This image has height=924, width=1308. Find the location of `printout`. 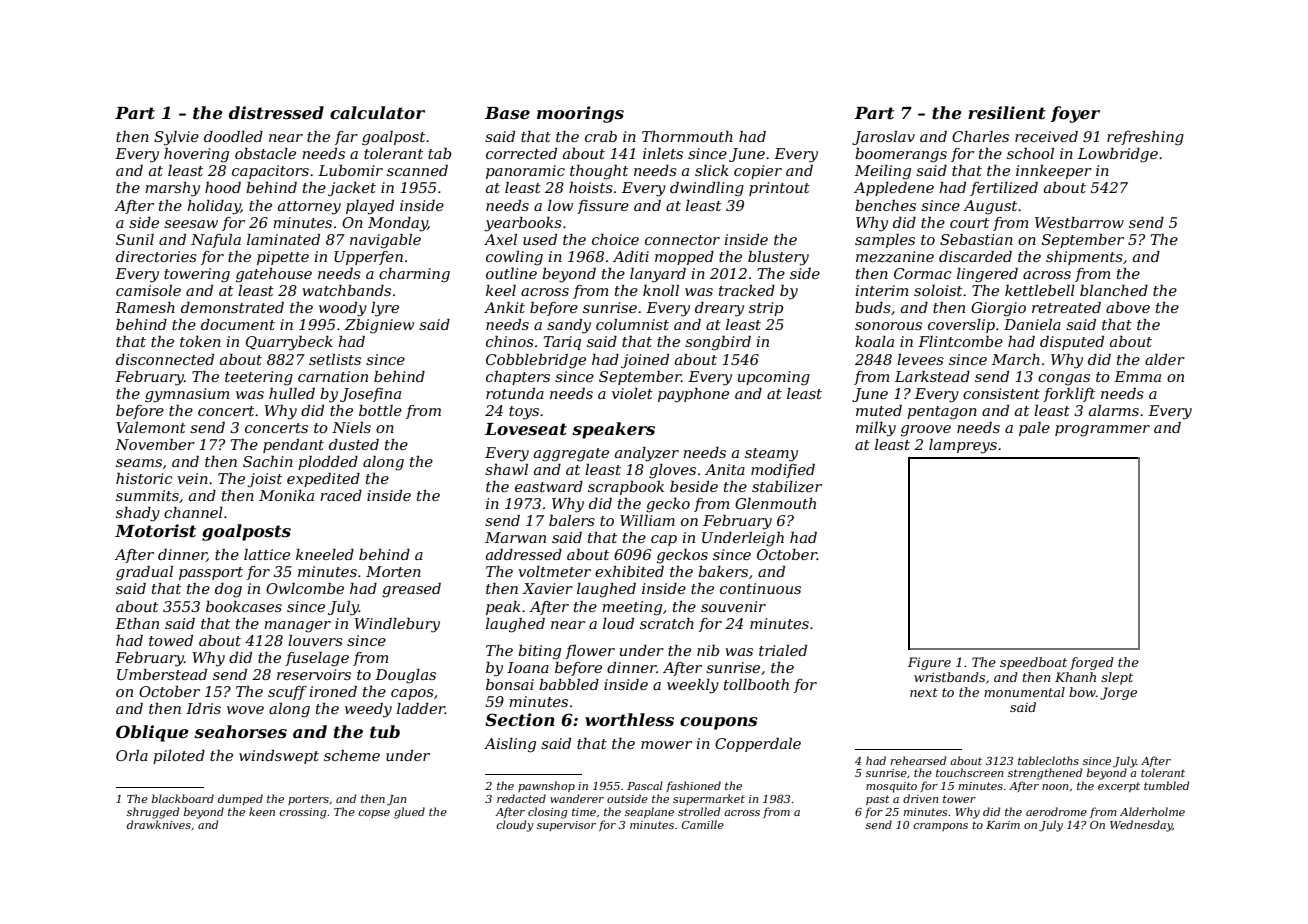

printout is located at coordinates (779, 189).
